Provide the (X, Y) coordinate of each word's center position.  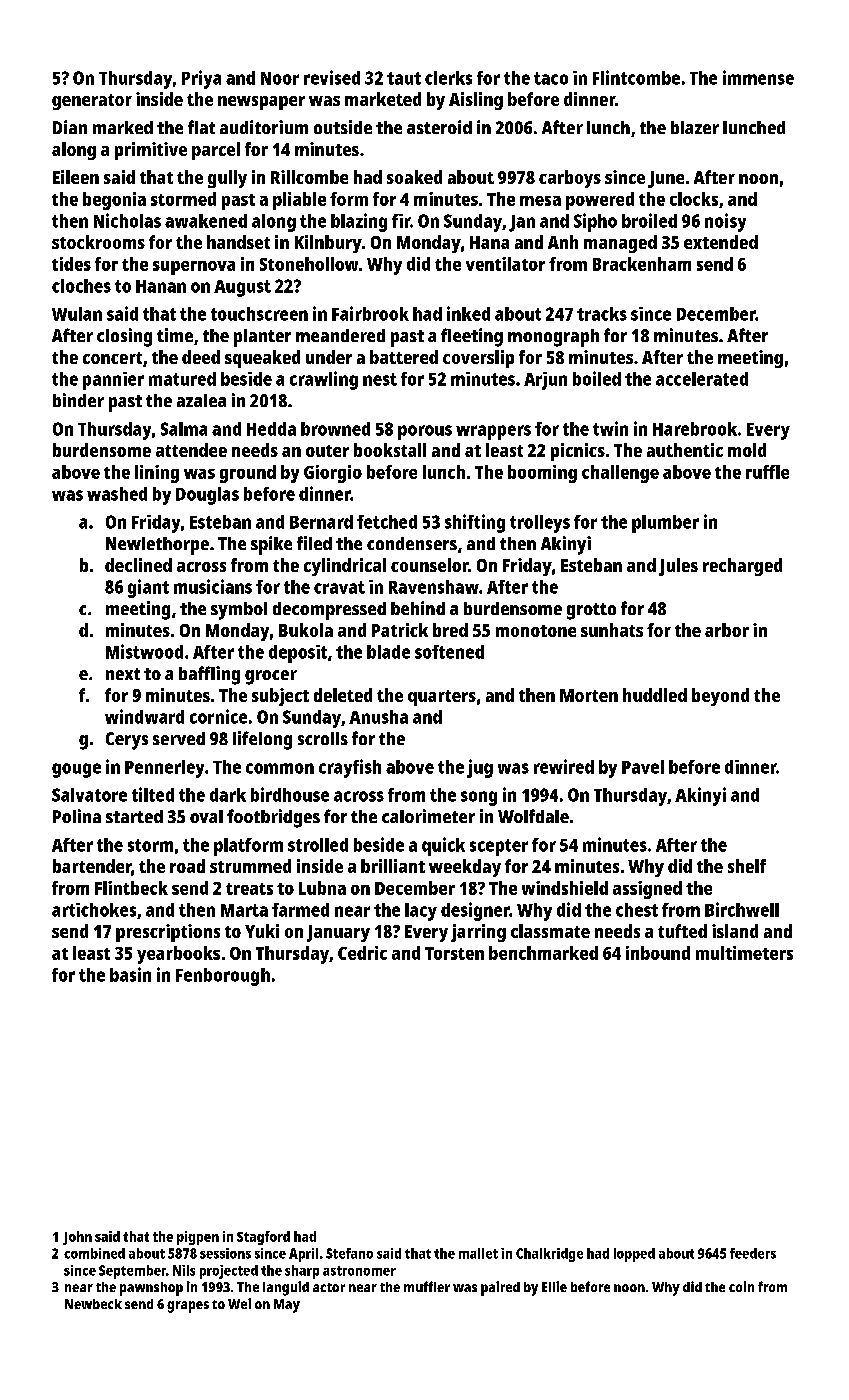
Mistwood (144, 651)
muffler (427, 1286)
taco (551, 78)
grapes (188, 1307)
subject (280, 697)
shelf (747, 866)
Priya (201, 79)
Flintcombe (636, 77)
